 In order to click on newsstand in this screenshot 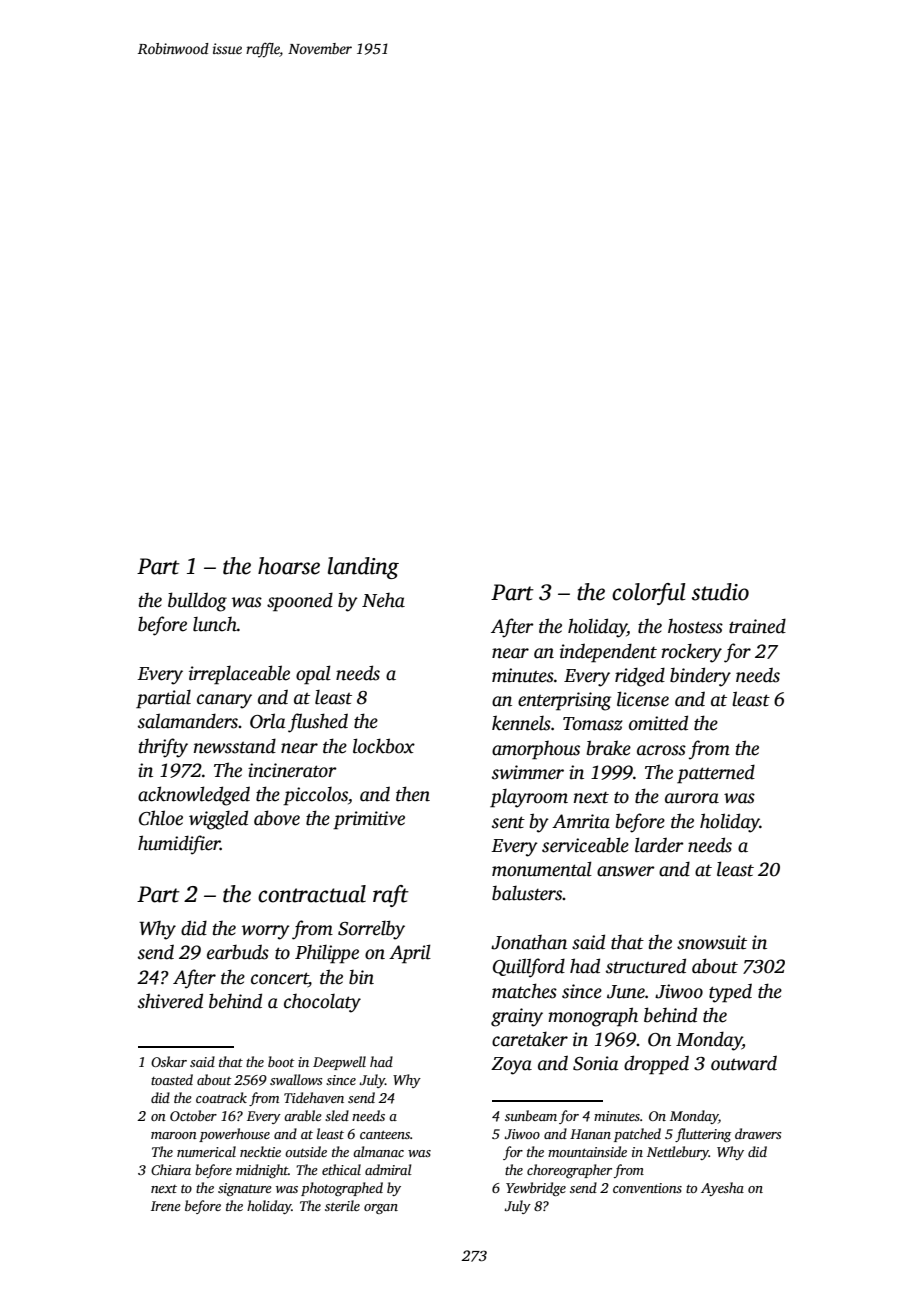, I will do `click(235, 746)`.
